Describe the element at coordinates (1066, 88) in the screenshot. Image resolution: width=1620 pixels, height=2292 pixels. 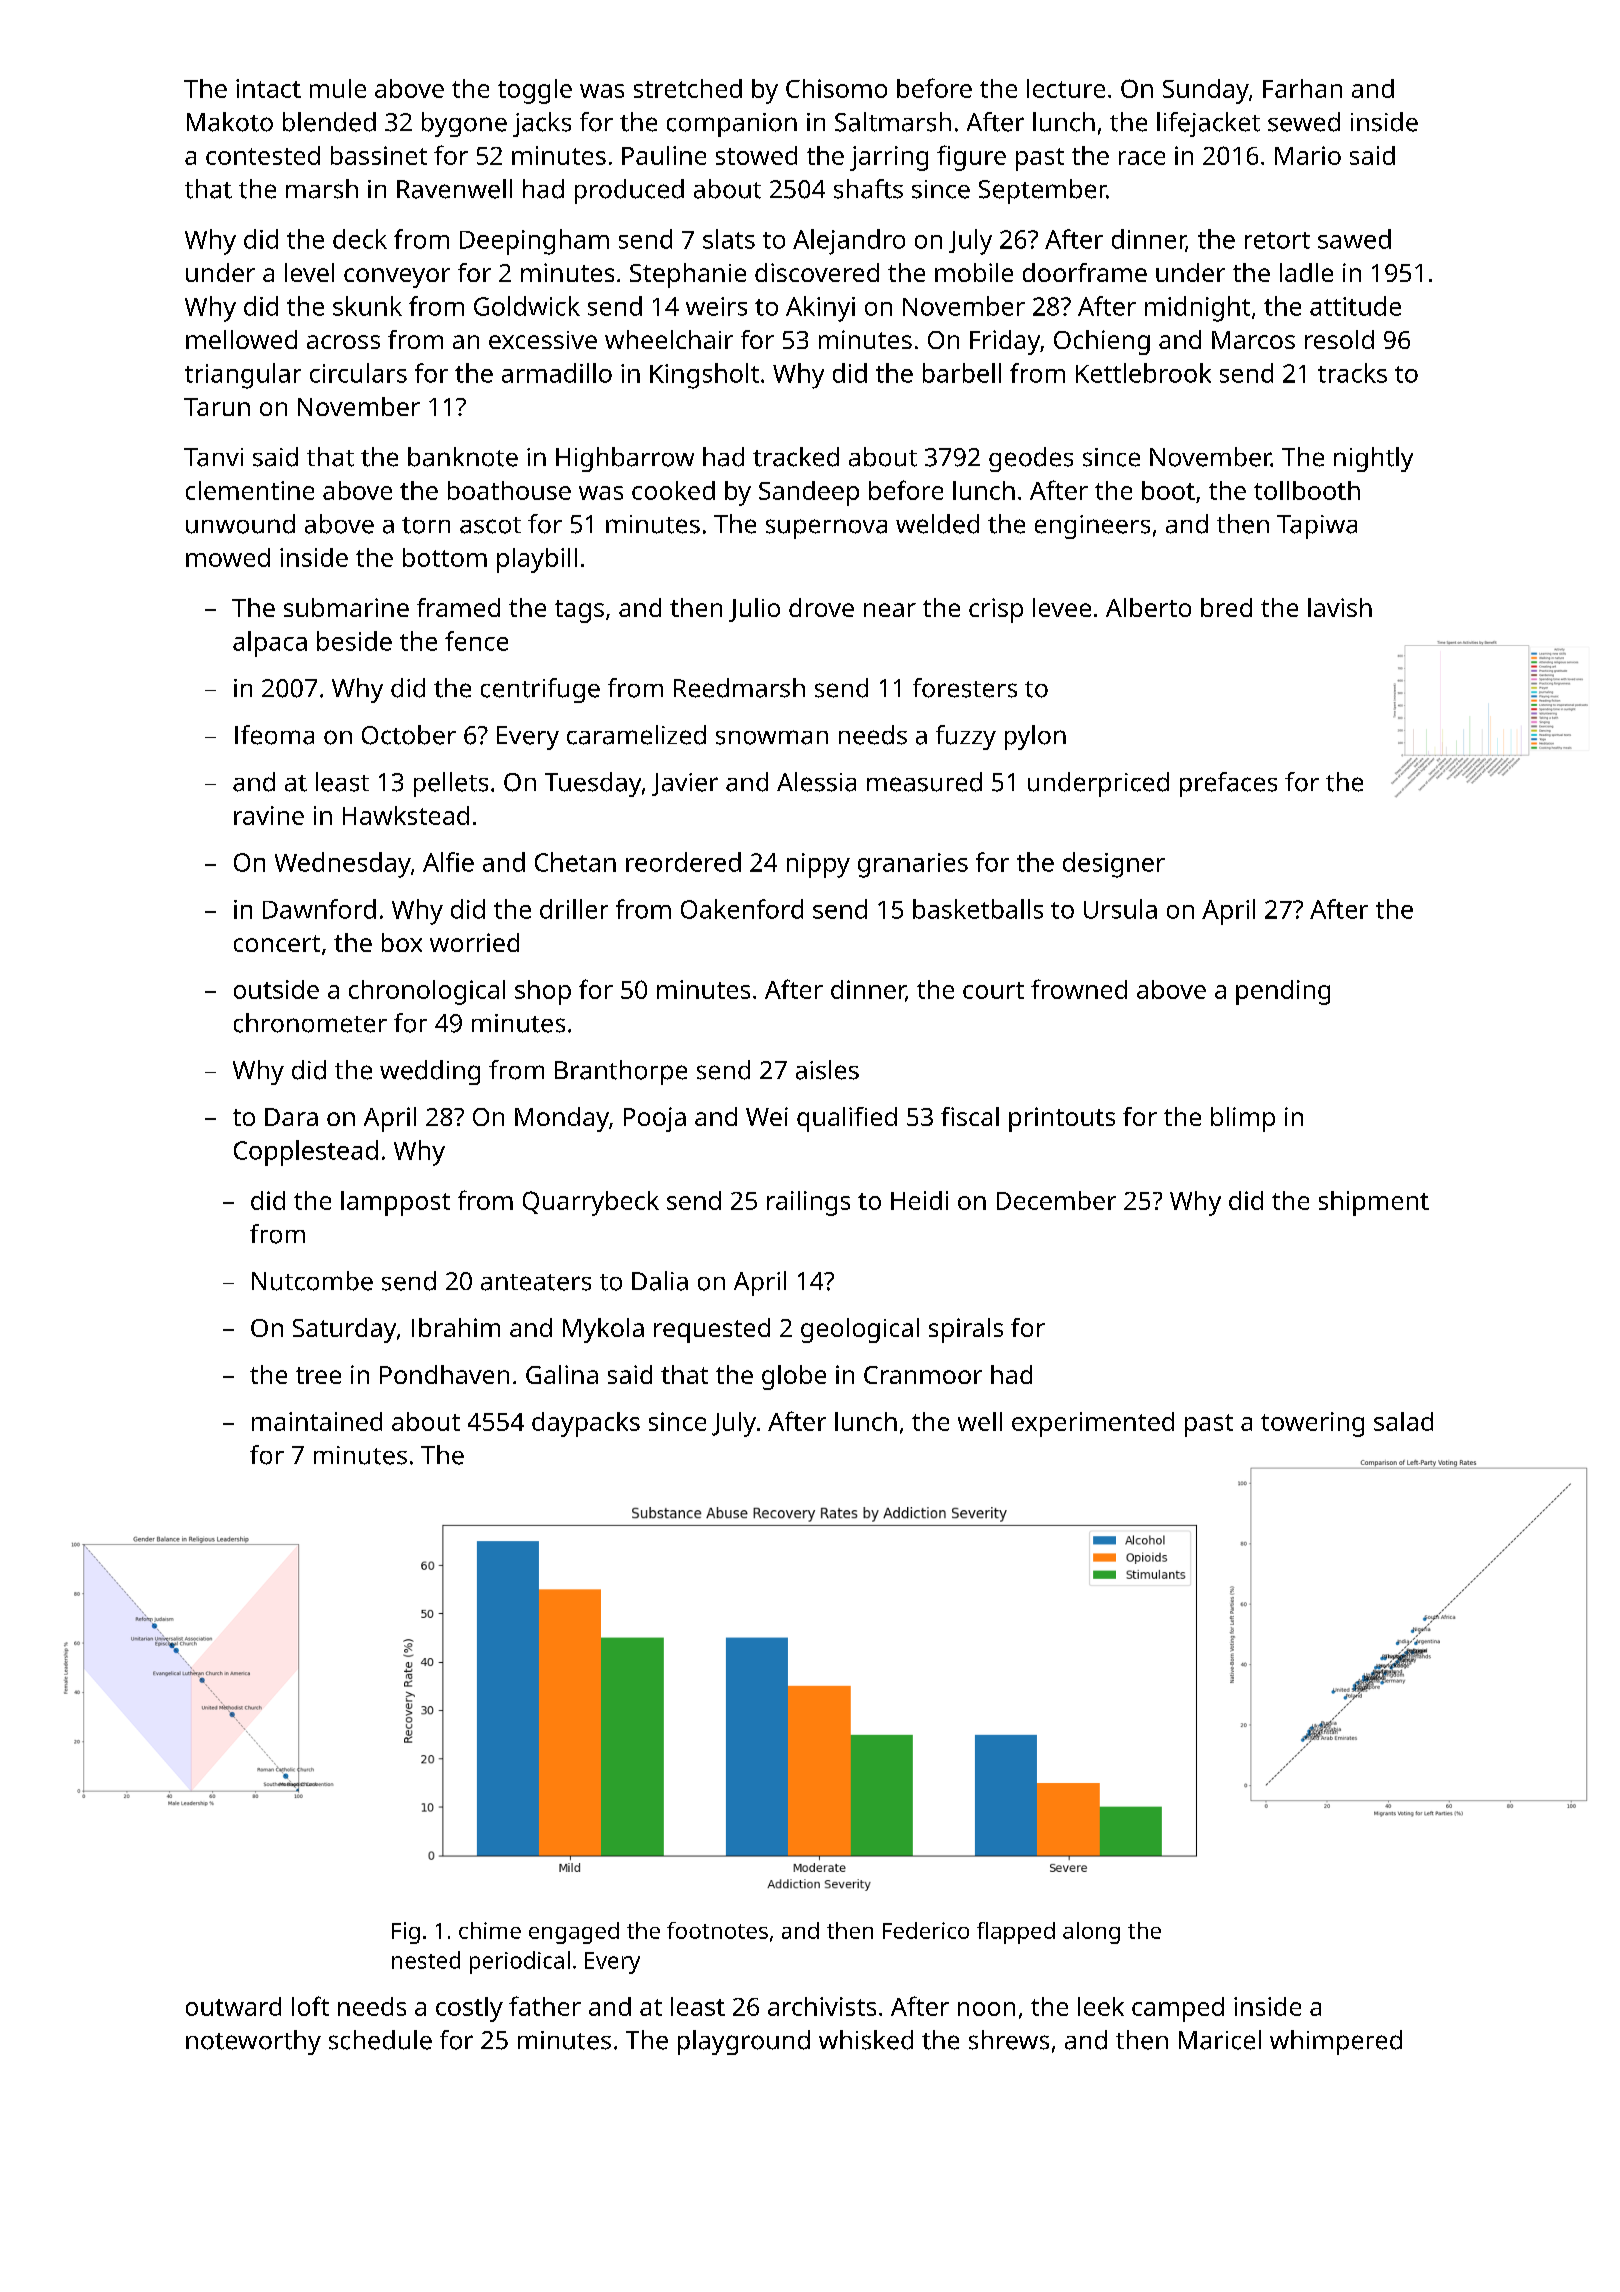
I see `lecture` at that location.
